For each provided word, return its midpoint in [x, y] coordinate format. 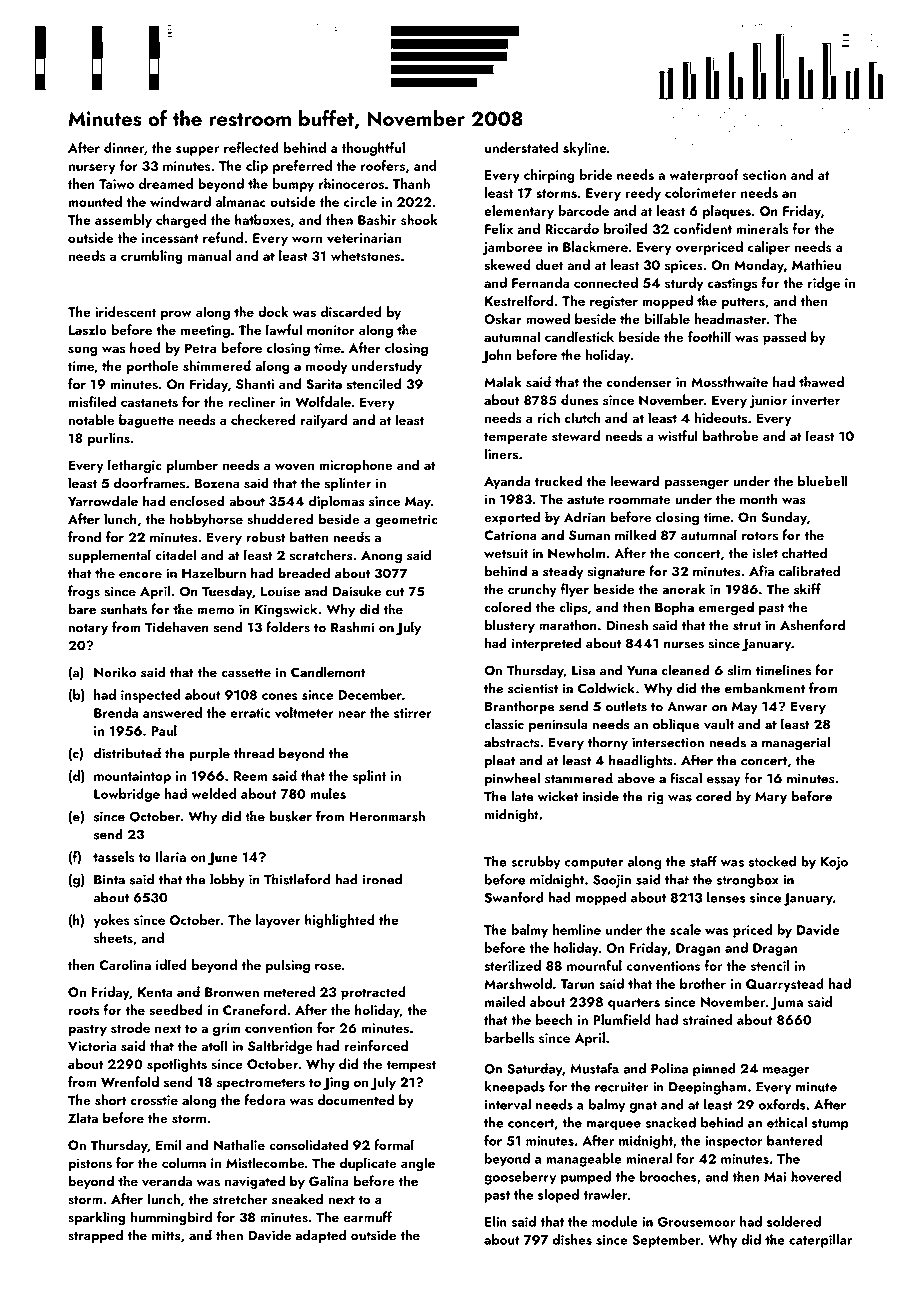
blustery [510, 626]
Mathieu [816, 264]
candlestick [579, 336]
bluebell [823, 480]
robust [266, 537]
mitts [166, 1235]
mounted [95, 201]
